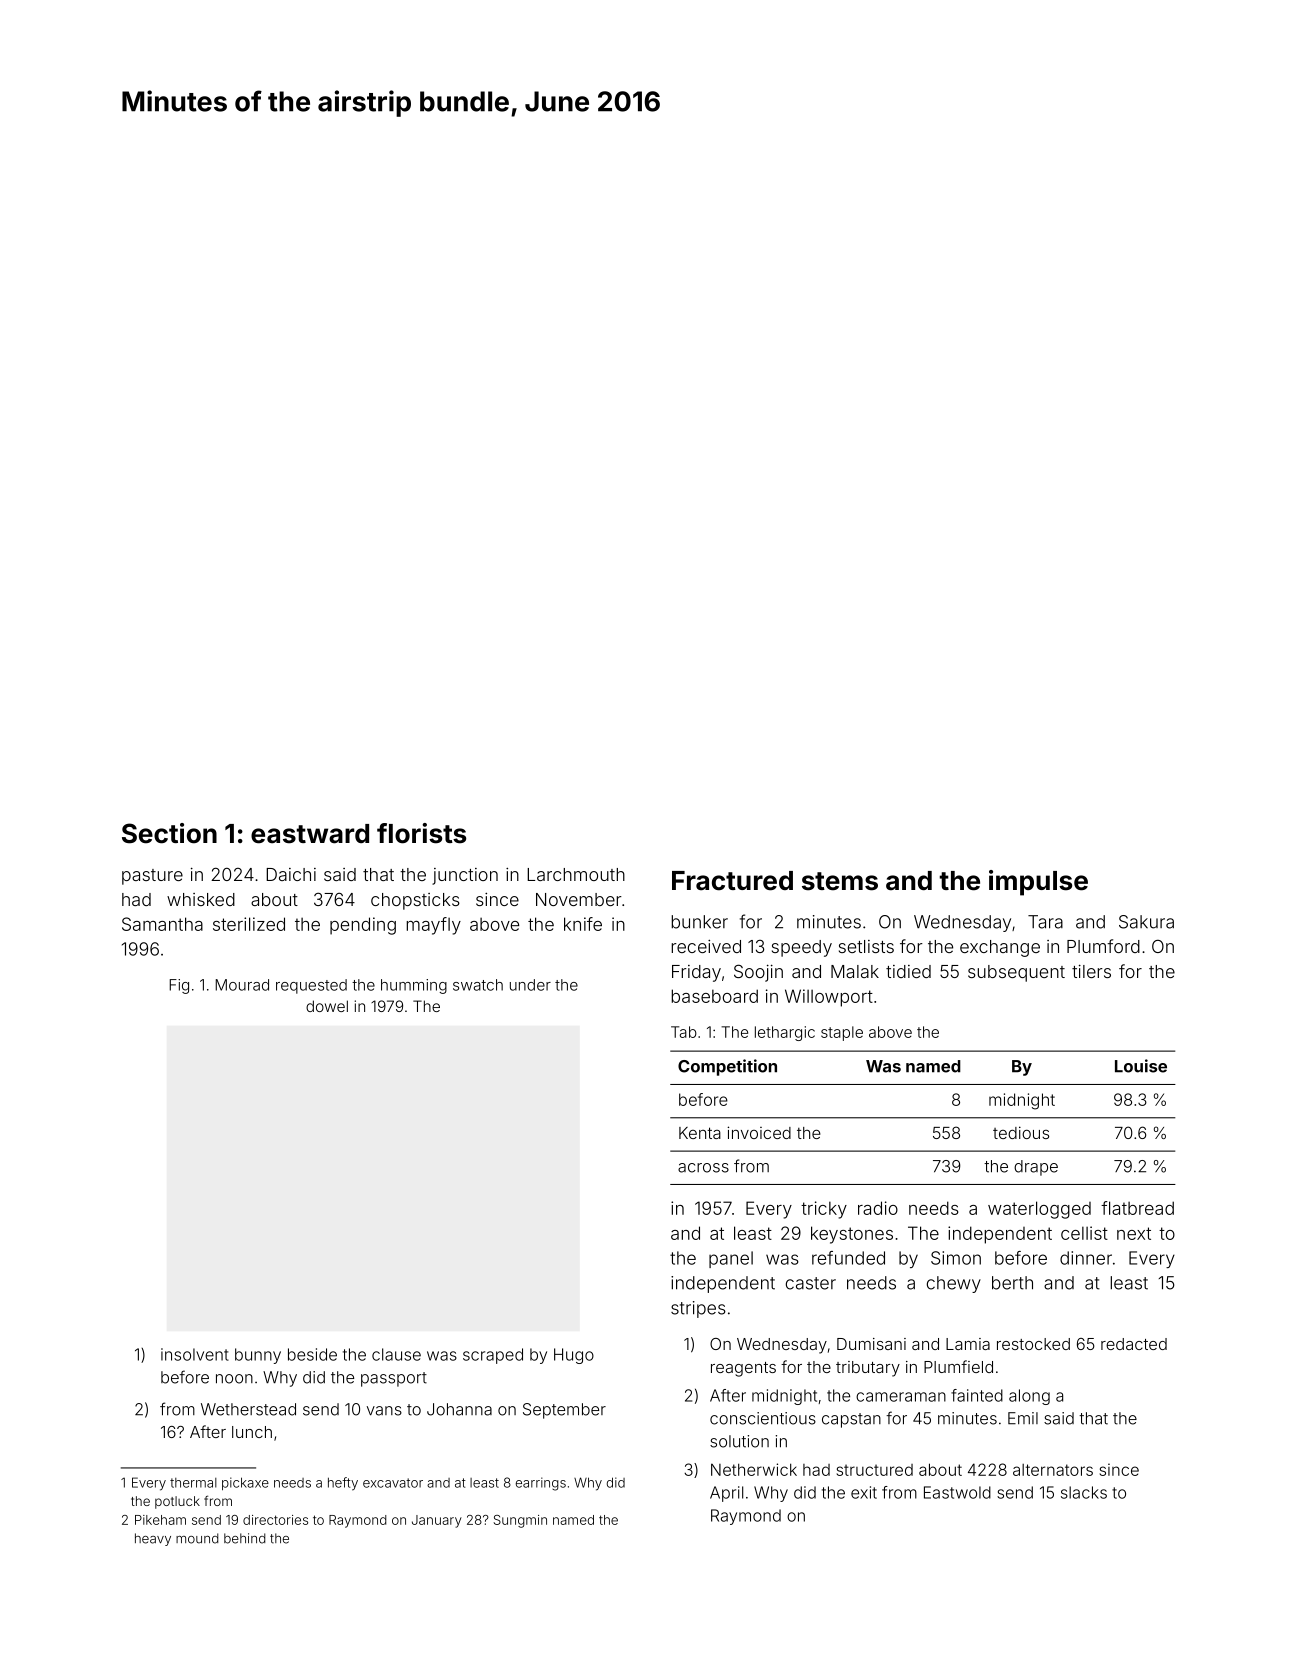 This screenshot has width=1296, height=1677. Describe the element at coordinates (160, 1520) in the screenshot. I see `Pikeham` at that location.
